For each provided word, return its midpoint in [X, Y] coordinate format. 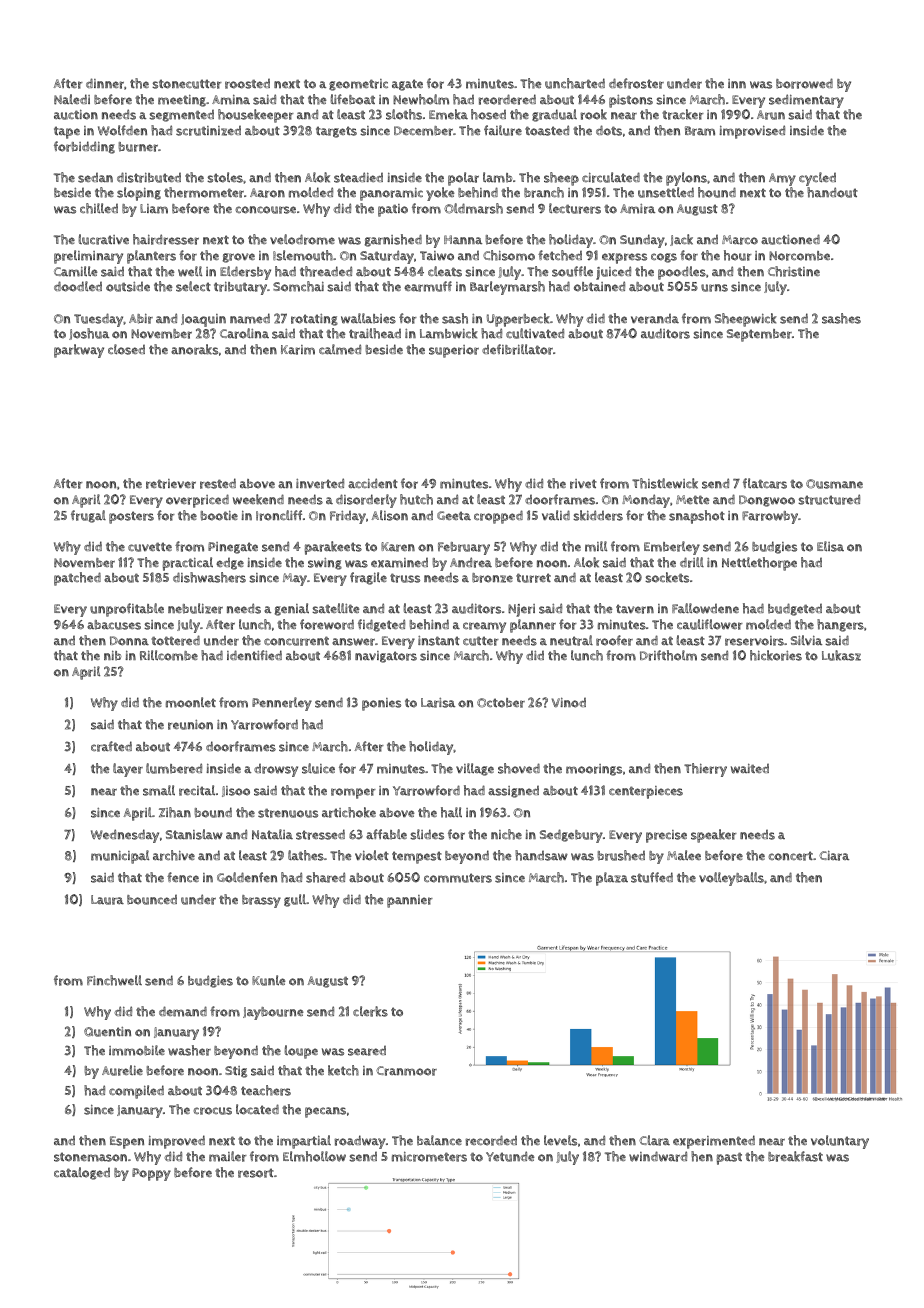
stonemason [90, 1157]
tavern [635, 609]
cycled [817, 179]
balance [439, 1140]
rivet [583, 484]
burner [138, 147]
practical [188, 564]
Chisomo [509, 255]
